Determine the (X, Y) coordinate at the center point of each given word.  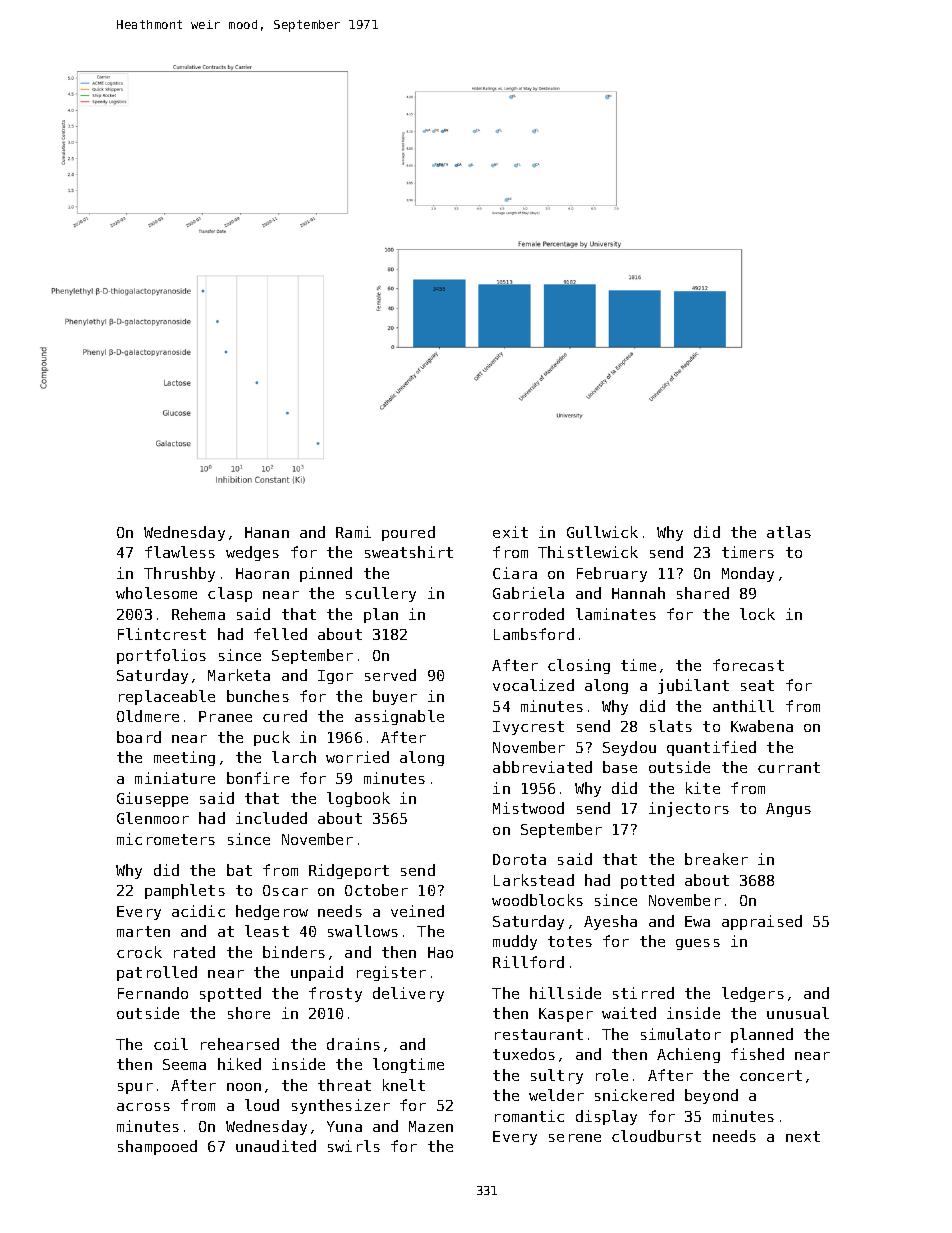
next (803, 1136)
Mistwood (528, 808)
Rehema (198, 614)
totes (570, 941)
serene (575, 1138)
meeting (184, 758)
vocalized (533, 685)
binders (294, 952)
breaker (716, 859)
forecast (748, 665)
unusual (798, 1013)
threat (344, 1085)
